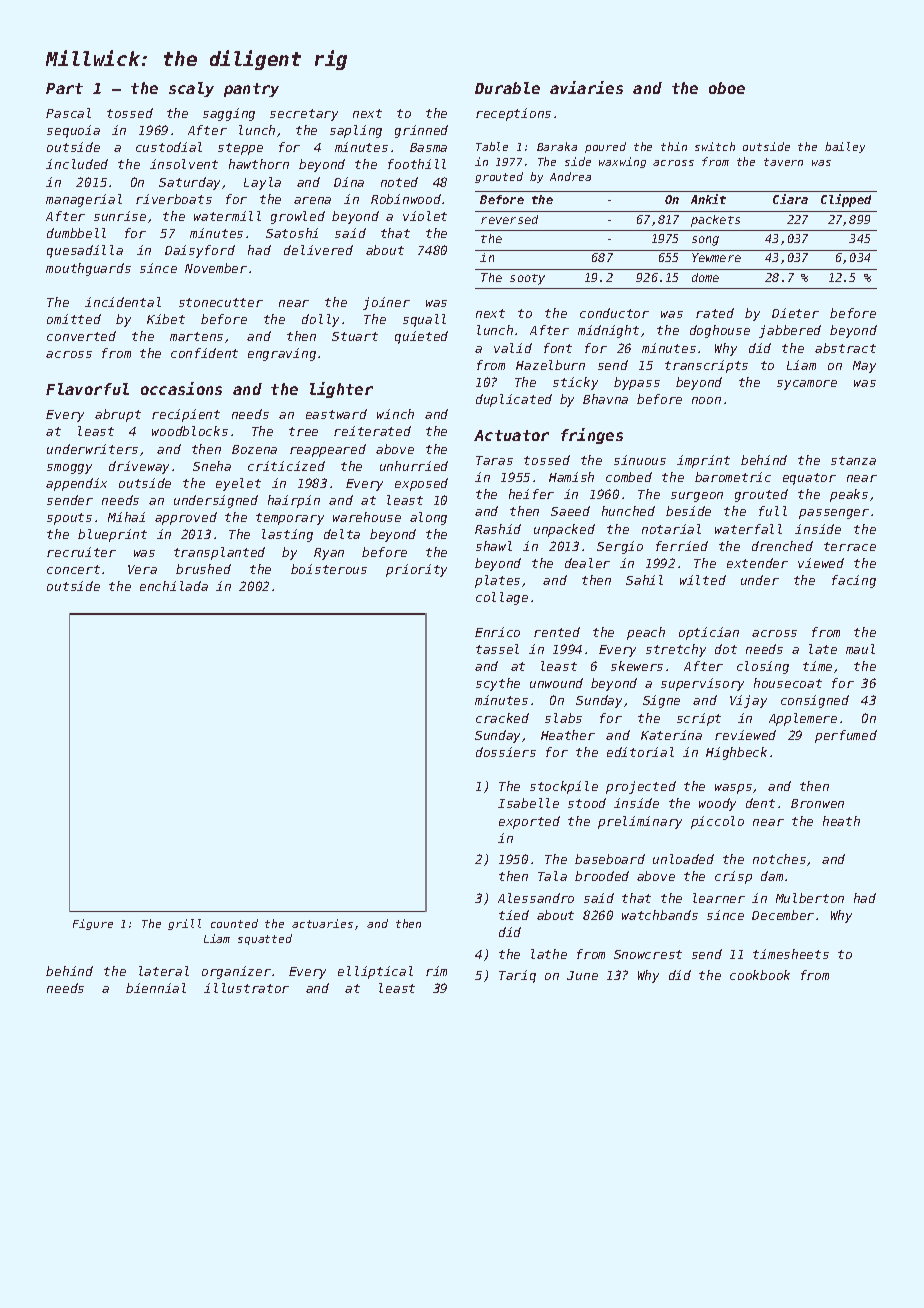 The image size is (924, 1308). I want to click on cookbook, so click(760, 975).
